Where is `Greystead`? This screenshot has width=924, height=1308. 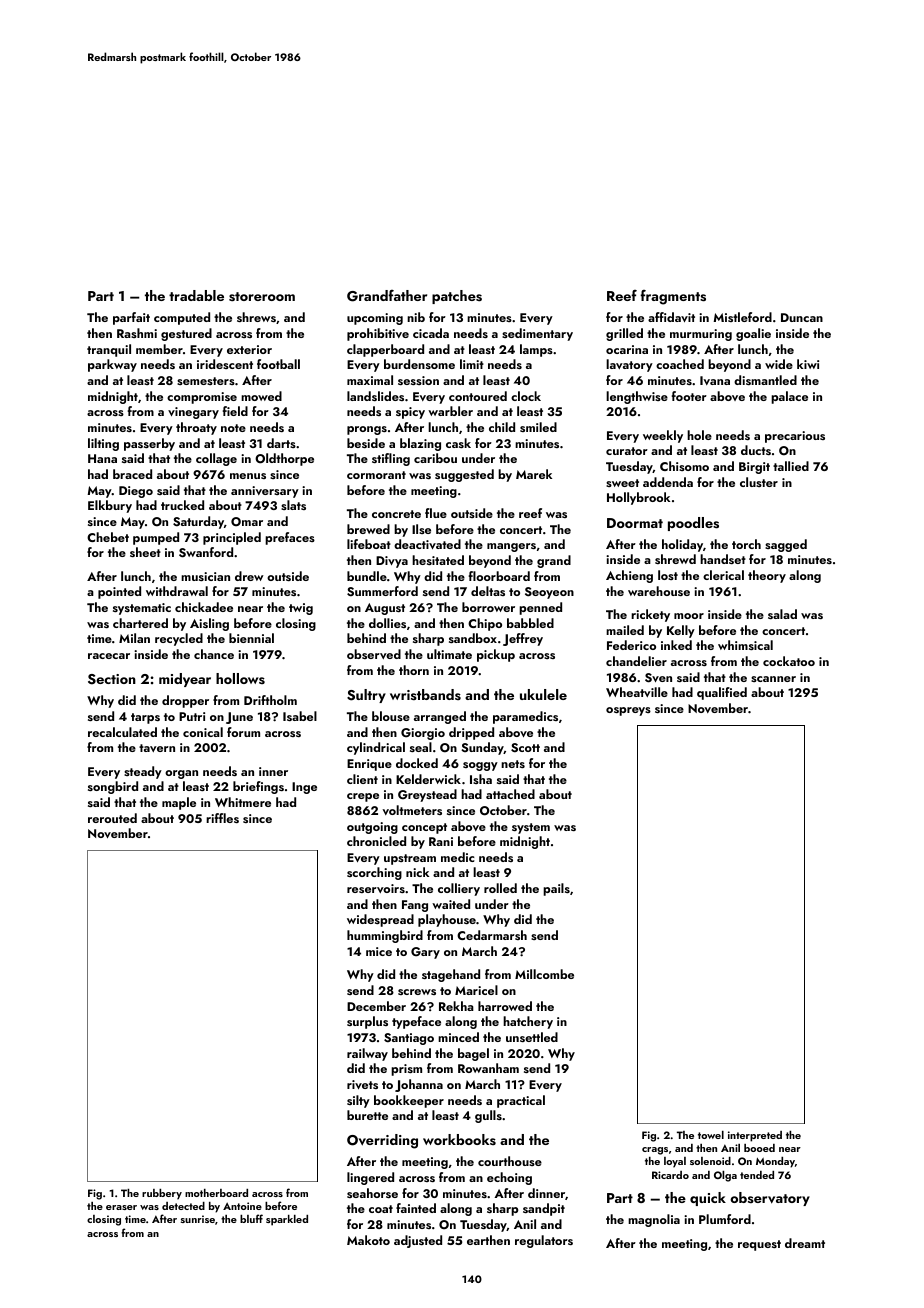 Greystead is located at coordinates (427, 795).
